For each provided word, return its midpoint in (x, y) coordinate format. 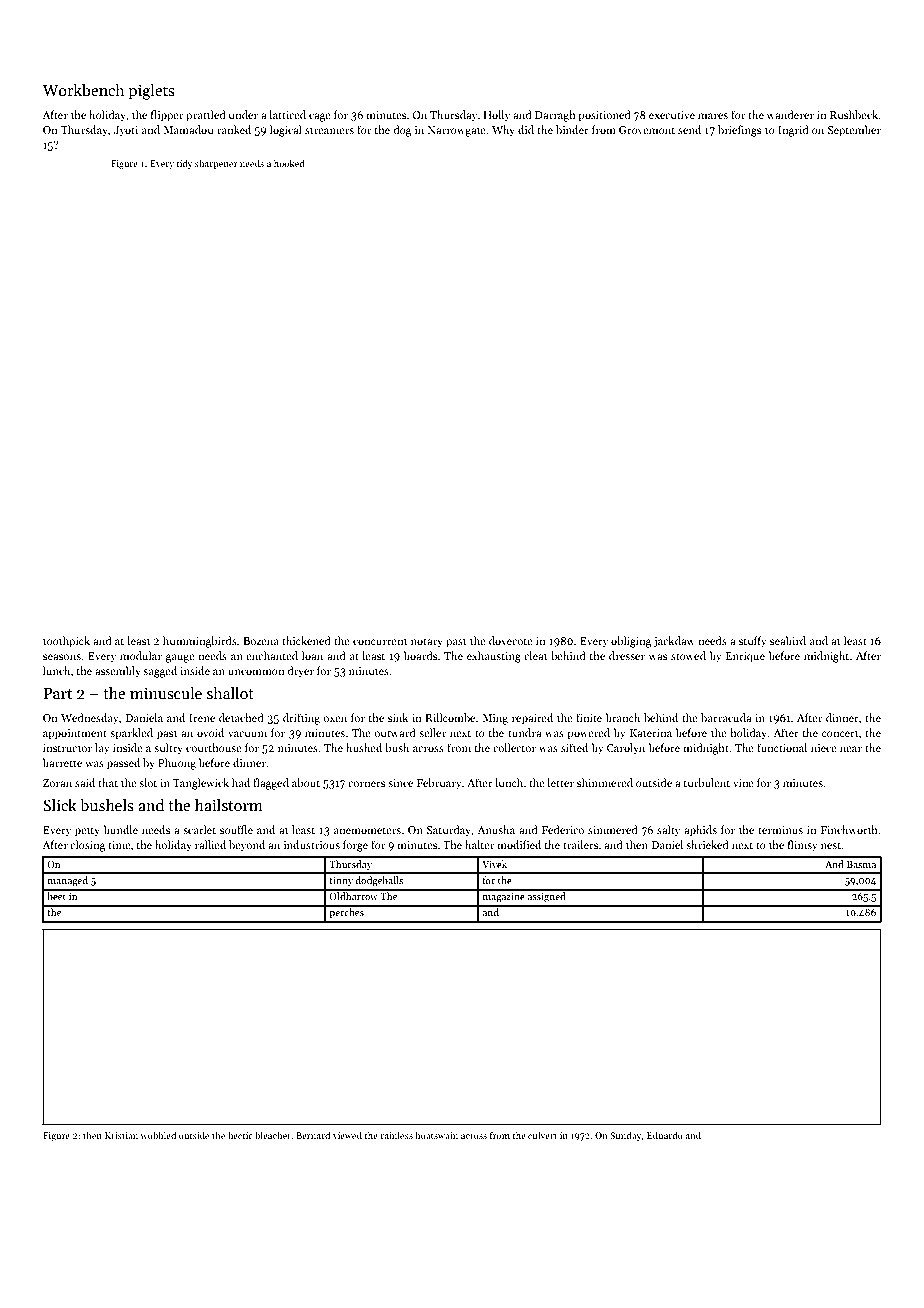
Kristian (121, 1135)
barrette (62, 762)
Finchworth (849, 829)
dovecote (511, 640)
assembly (118, 672)
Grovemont (647, 130)
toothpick (66, 642)
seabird (788, 640)
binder (572, 129)
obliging (631, 642)
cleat (535, 655)
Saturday (449, 831)
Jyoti (126, 131)
